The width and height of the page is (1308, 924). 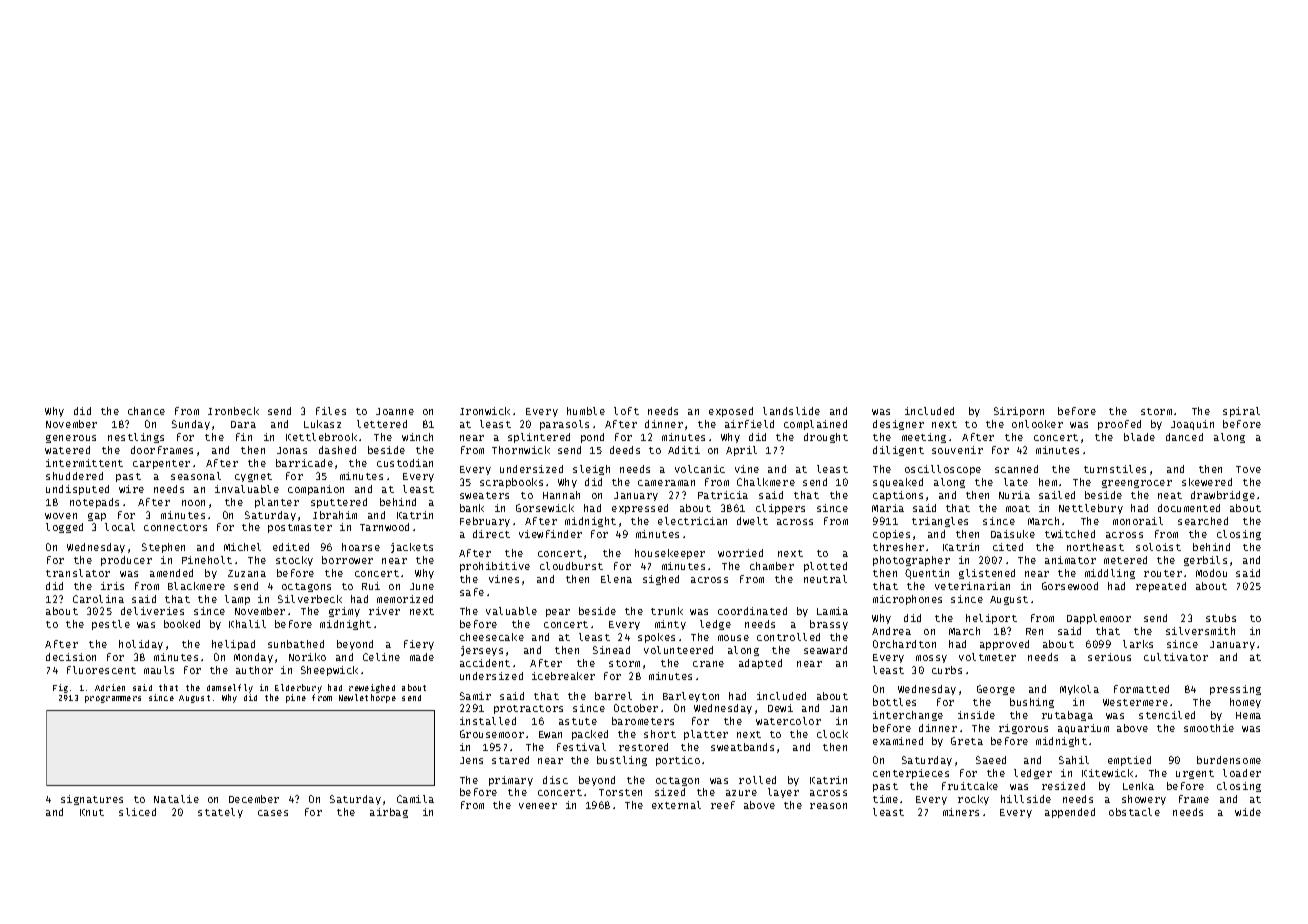 What do you see at coordinates (78, 573) in the page?
I see `translator` at bounding box center [78, 573].
